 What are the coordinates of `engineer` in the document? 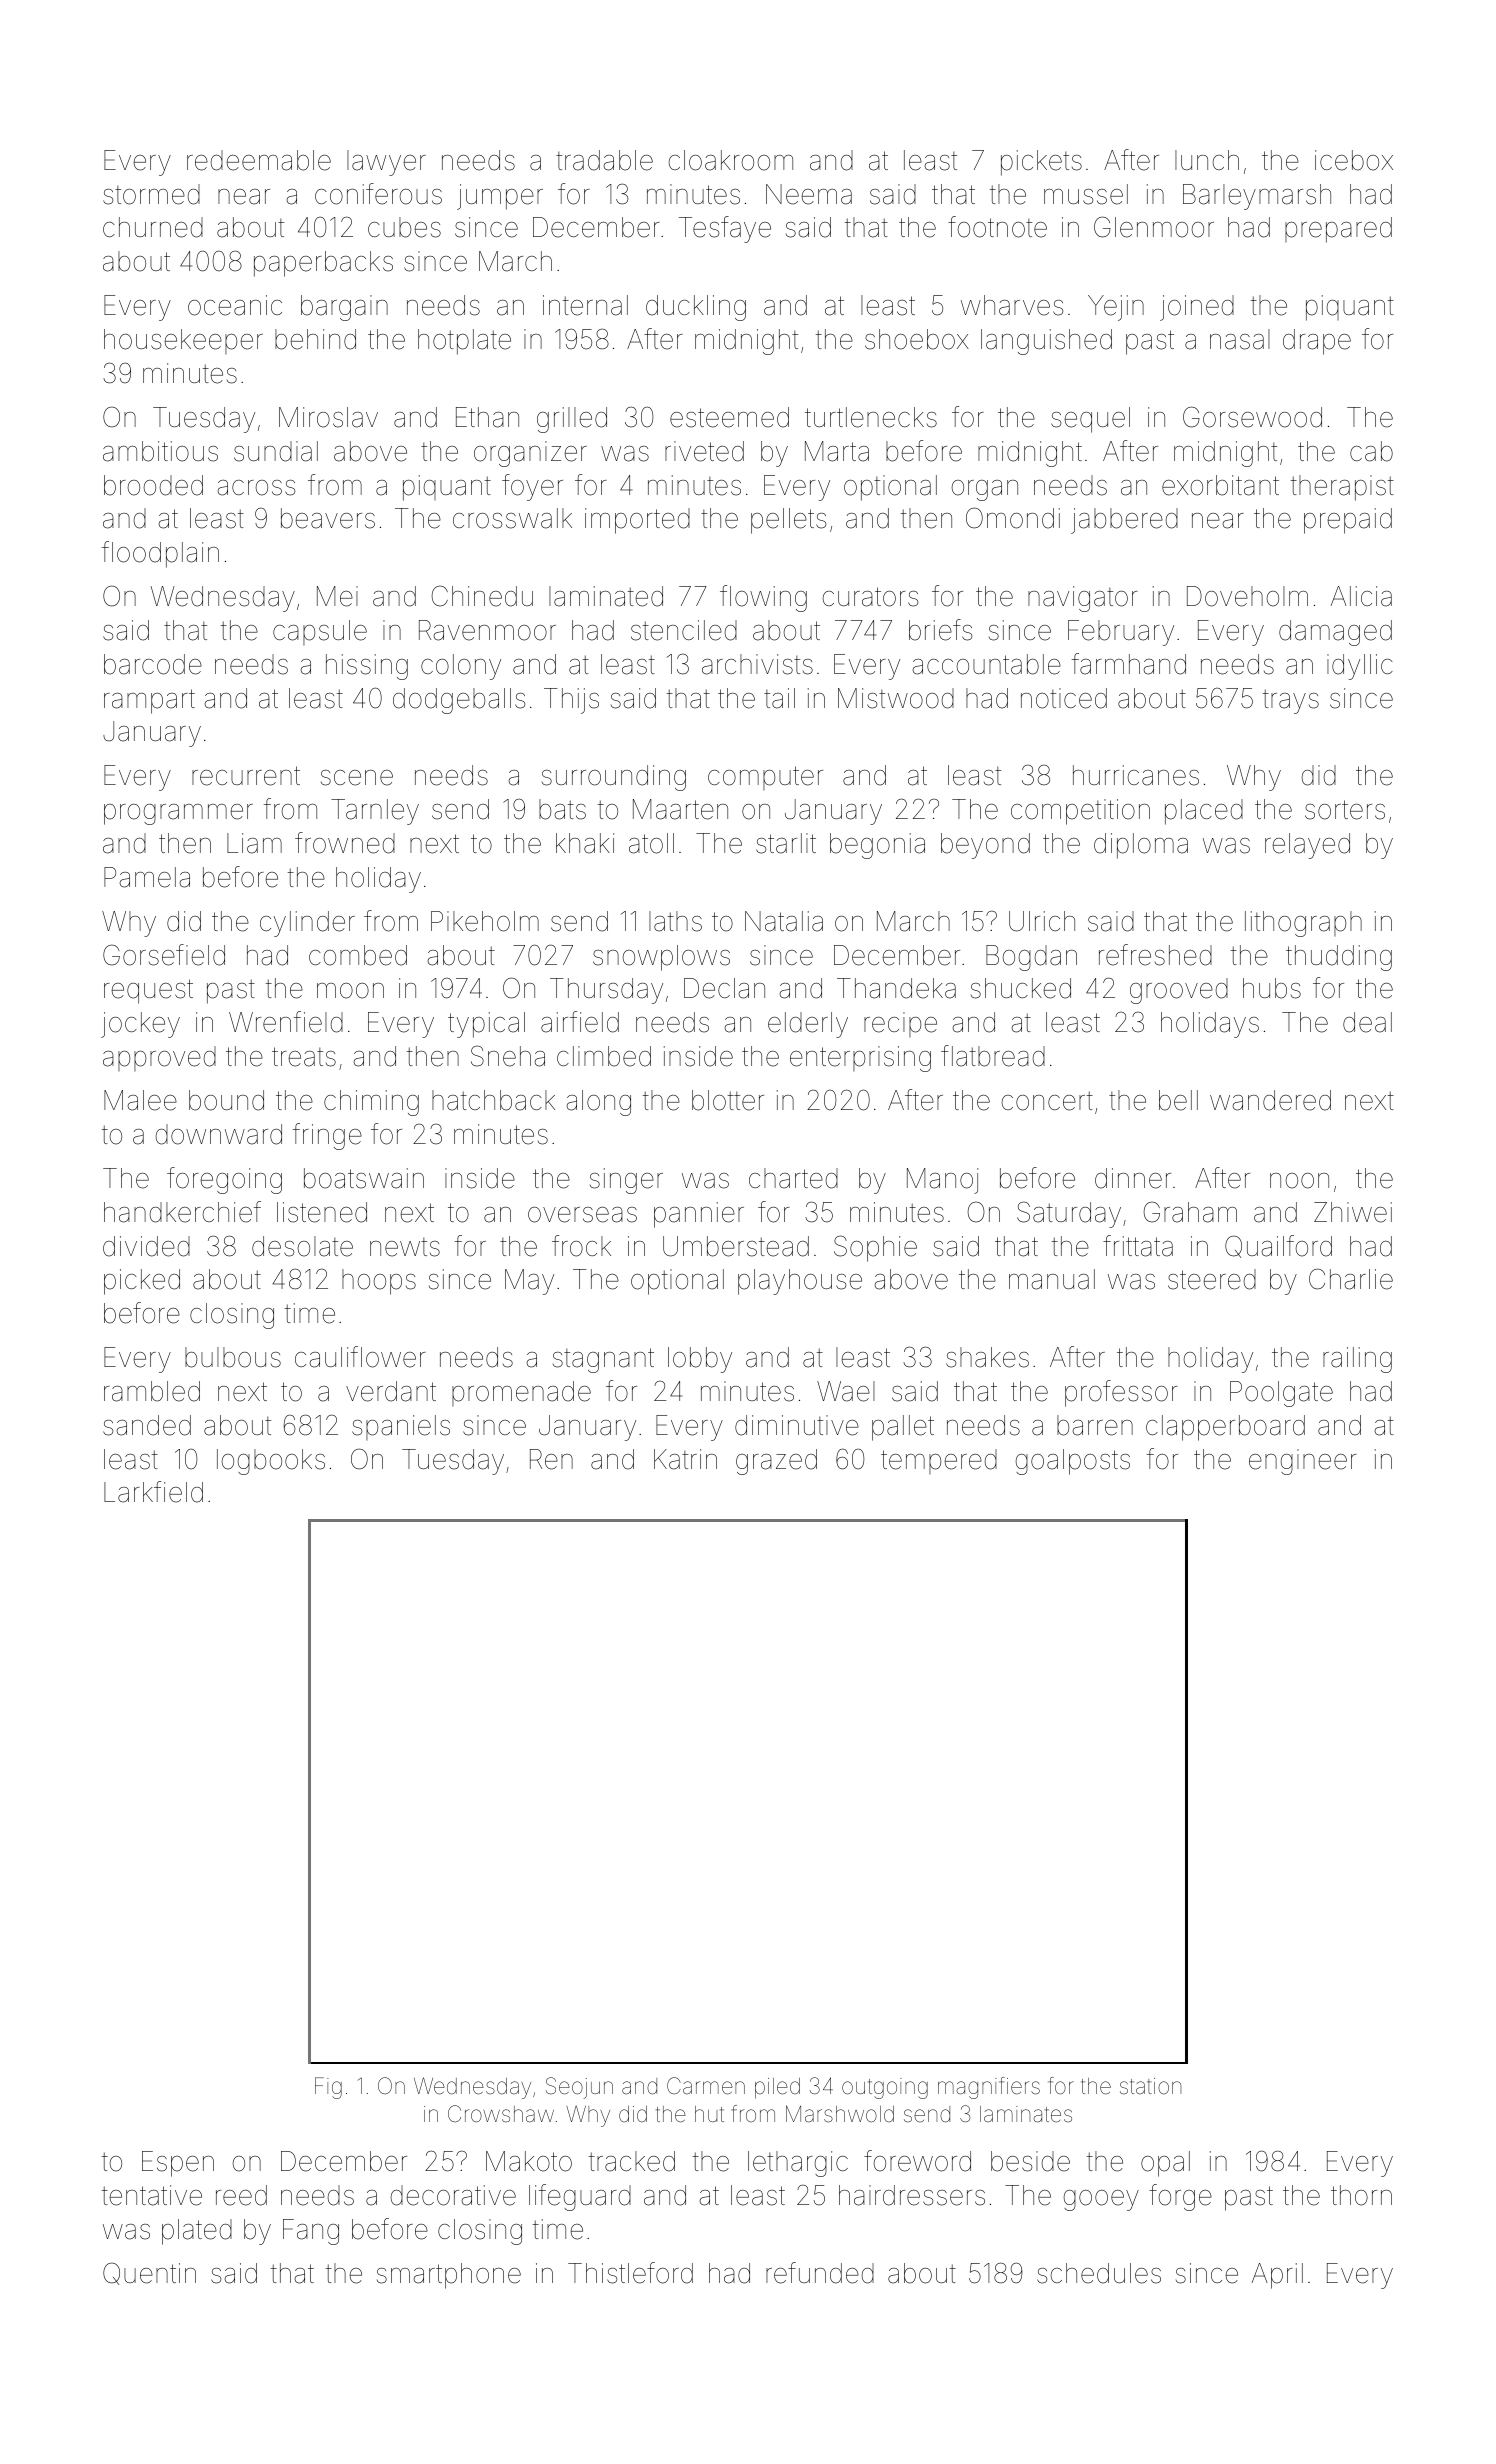 It's located at (1303, 1462).
